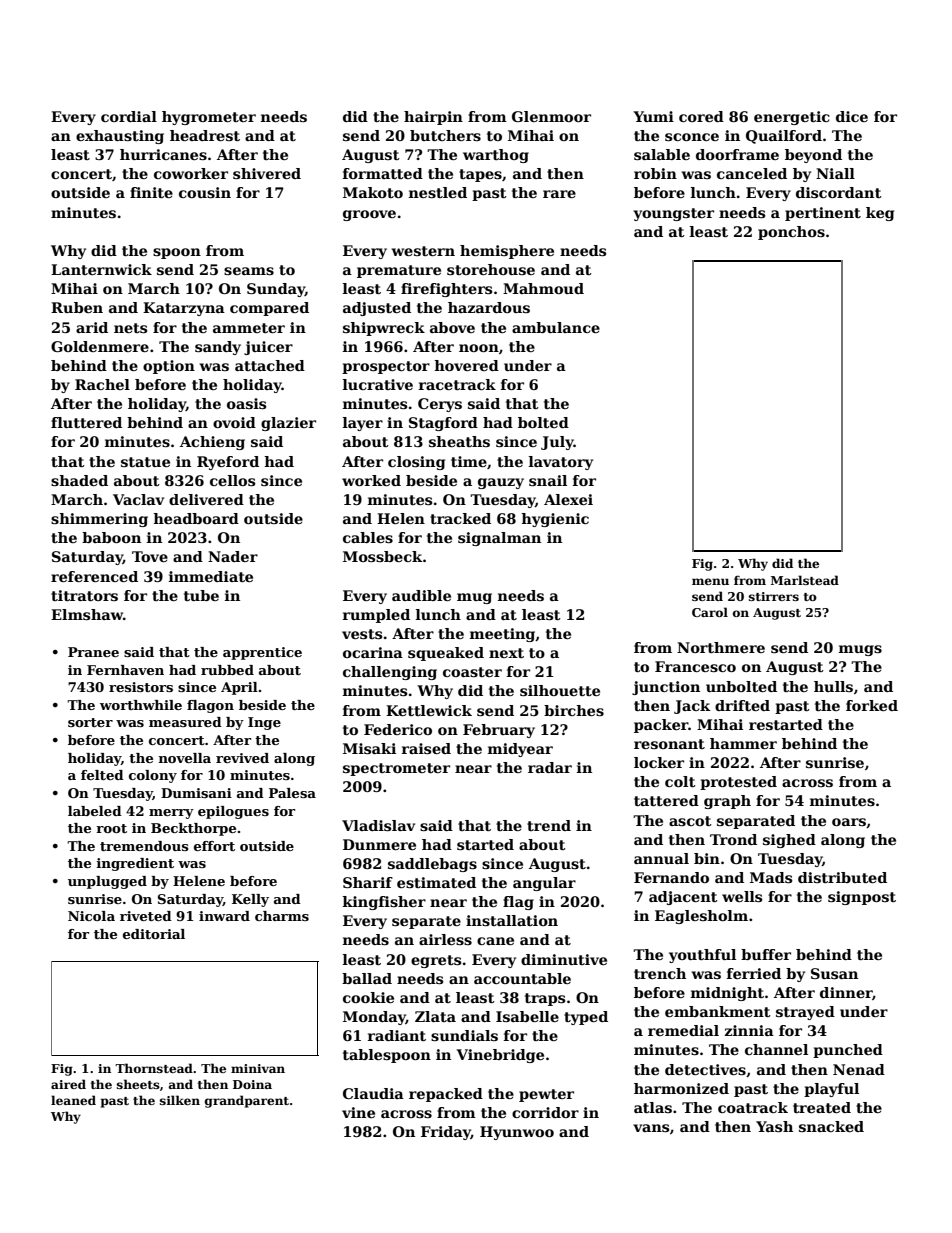 Image resolution: width=952 pixels, height=1233 pixels. I want to click on ambulance, so click(556, 327).
